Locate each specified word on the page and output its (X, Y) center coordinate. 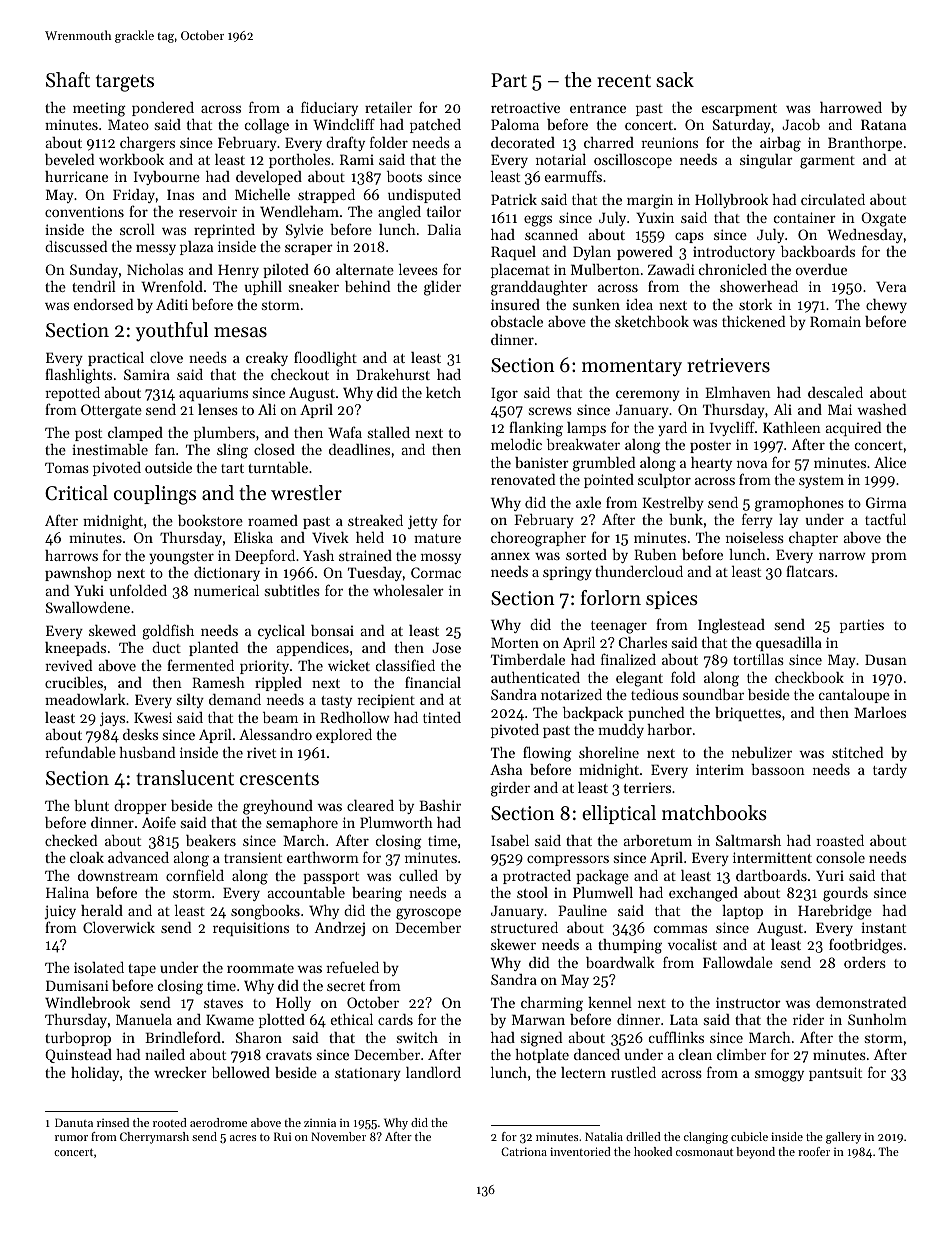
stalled (389, 432)
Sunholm (877, 1019)
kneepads (75, 649)
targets (125, 83)
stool (532, 892)
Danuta (74, 1122)
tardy (890, 771)
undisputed (424, 196)
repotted (72, 394)
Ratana (883, 124)
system (821, 482)
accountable (306, 892)
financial (433, 682)
